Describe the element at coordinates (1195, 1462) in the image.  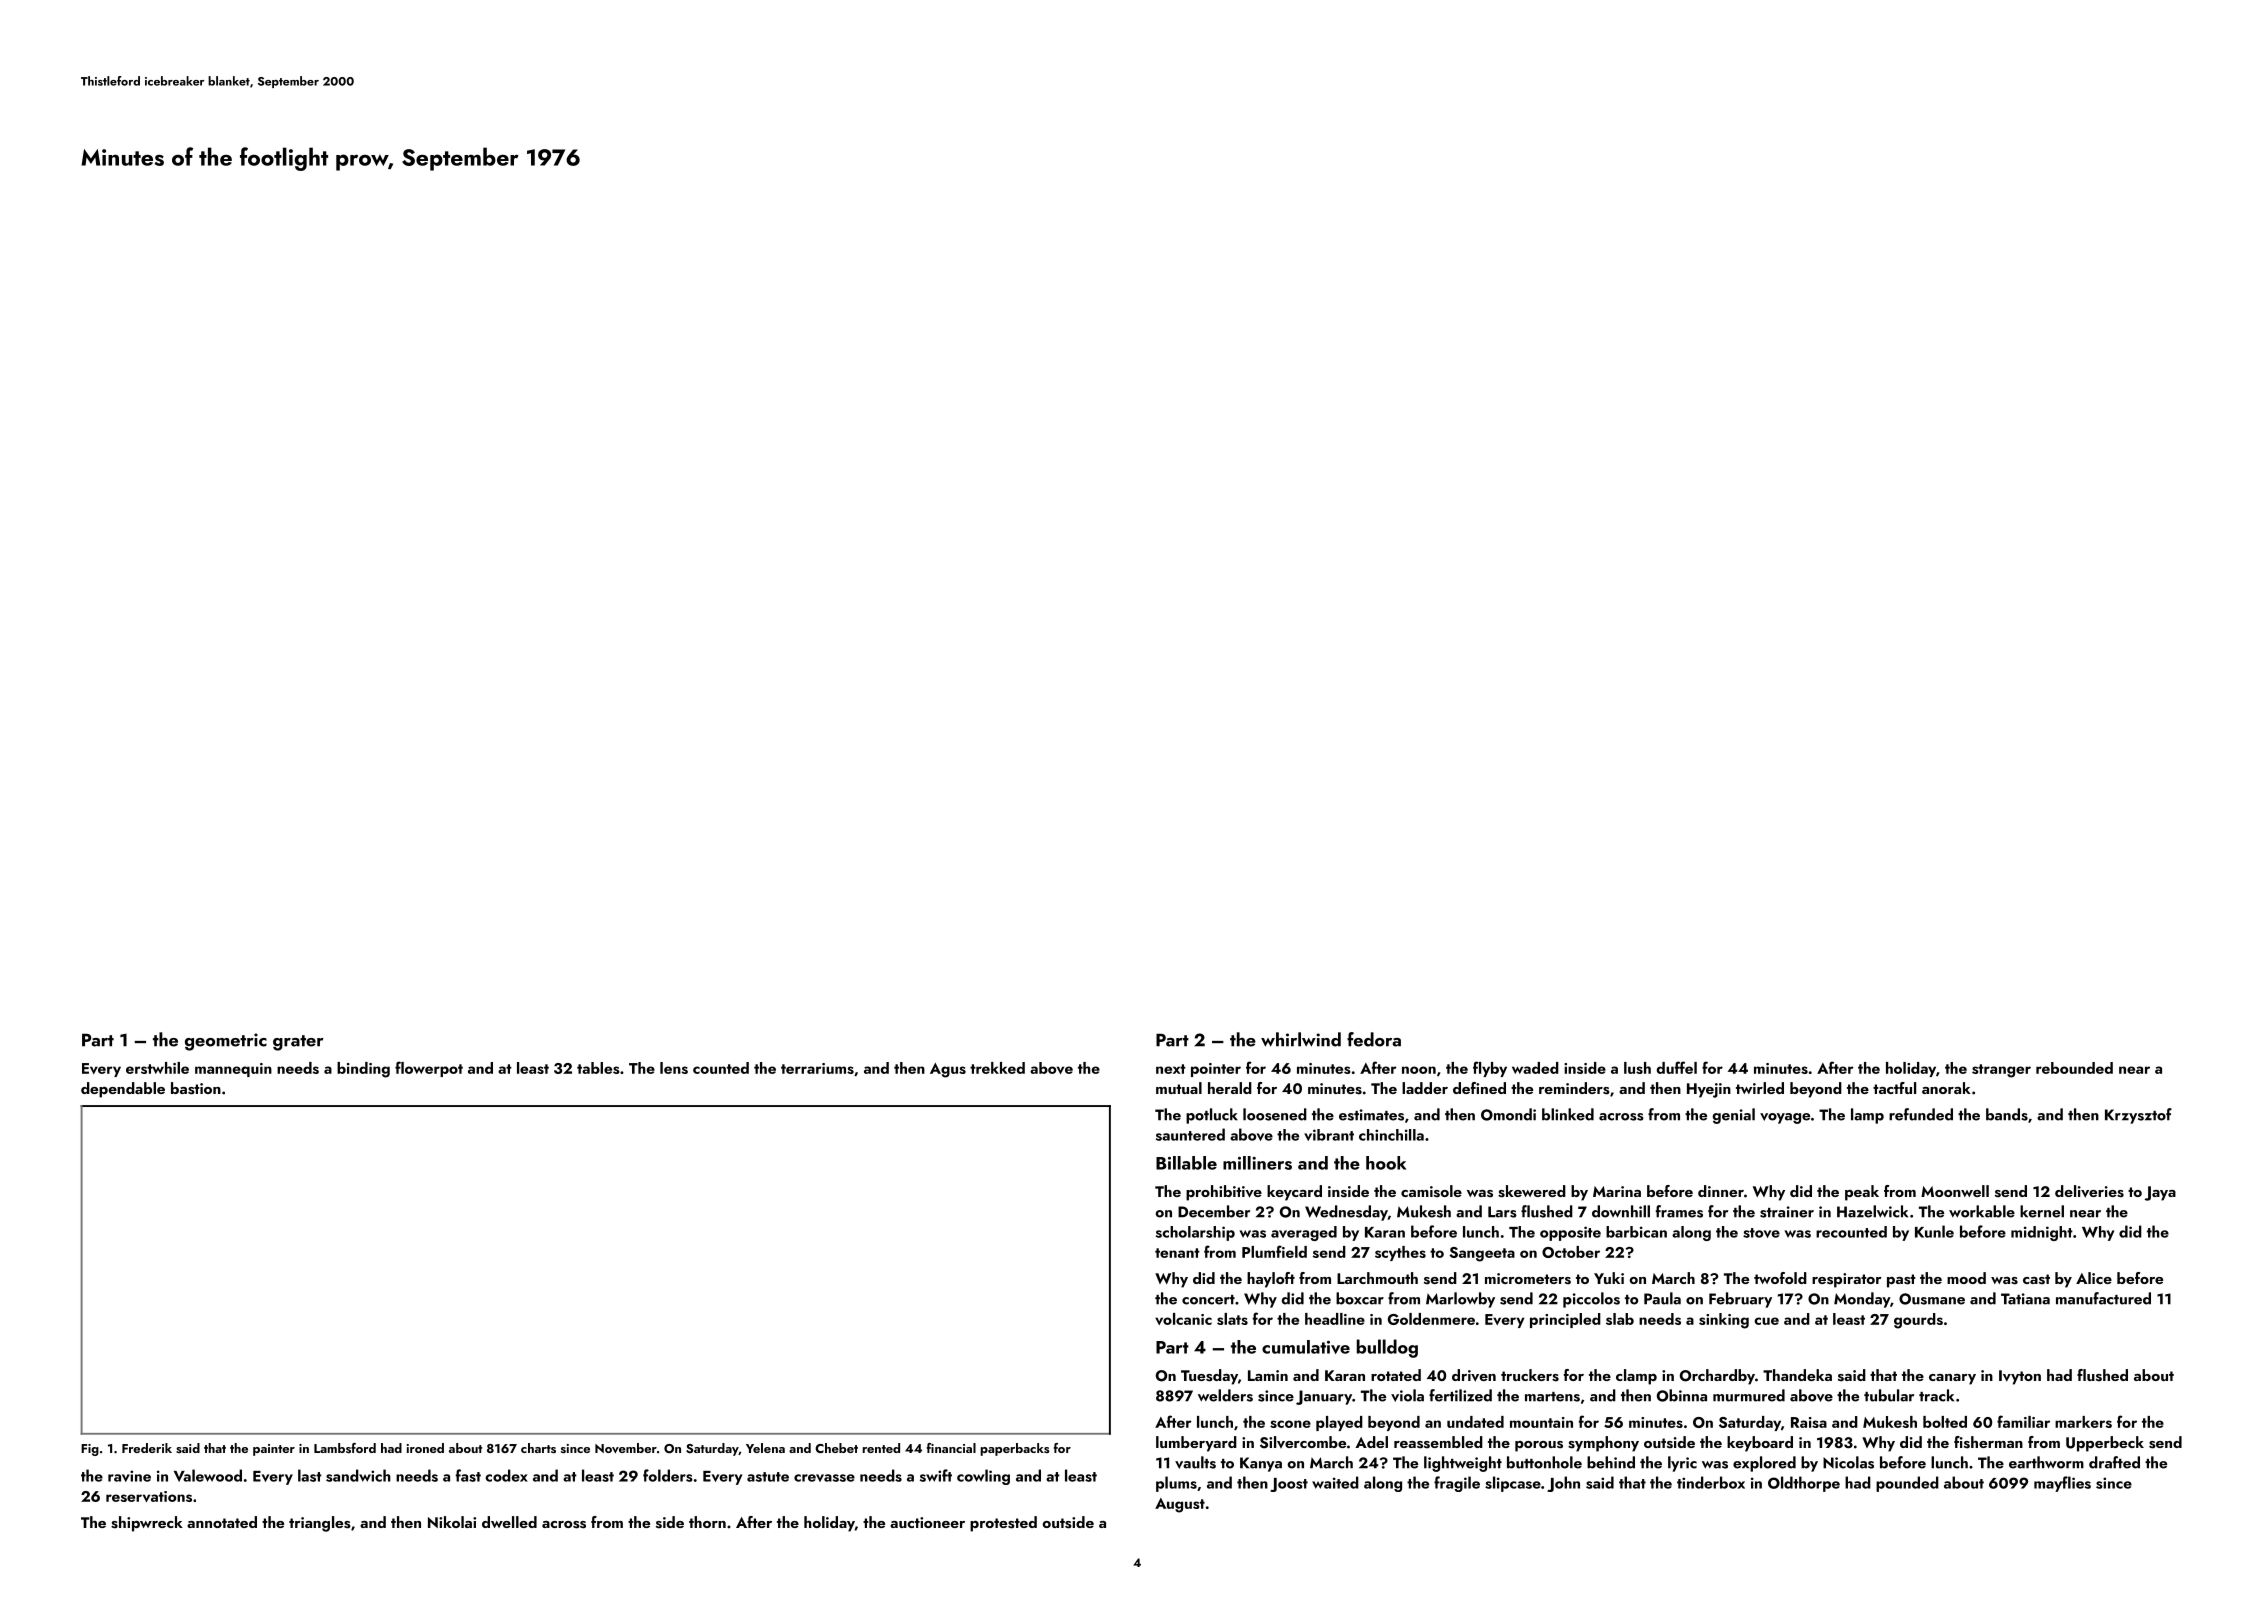
I see `vaults` at that location.
